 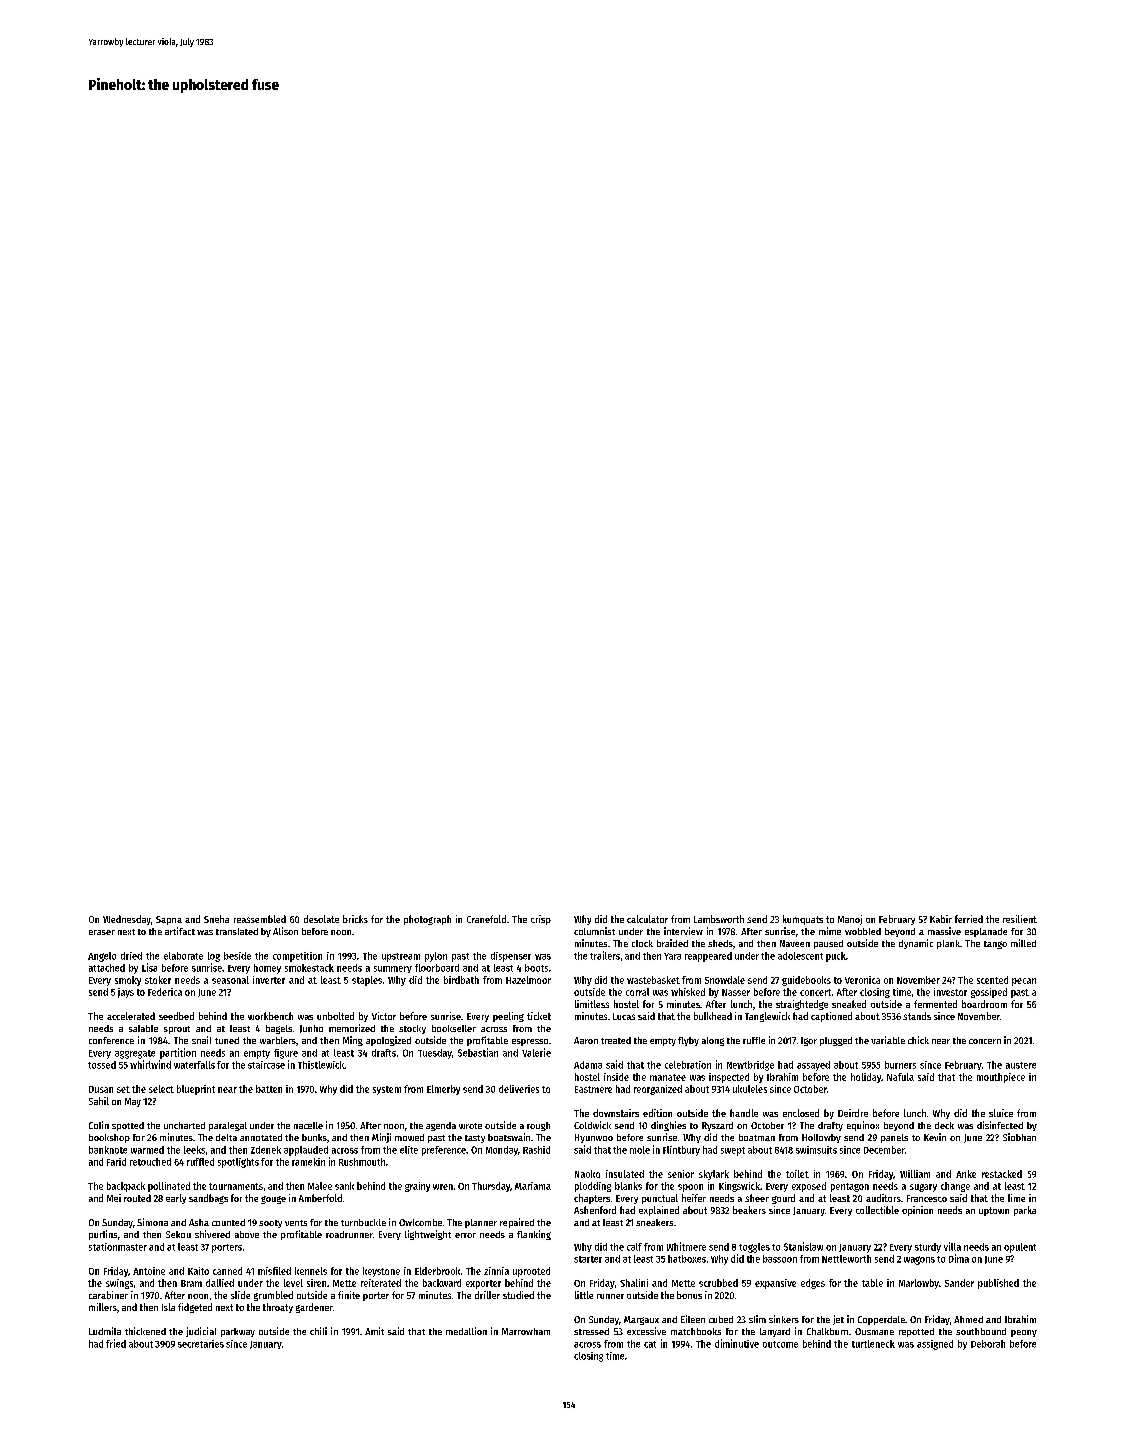 What do you see at coordinates (201, 1344) in the screenshot?
I see `secretaries` at bounding box center [201, 1344].
